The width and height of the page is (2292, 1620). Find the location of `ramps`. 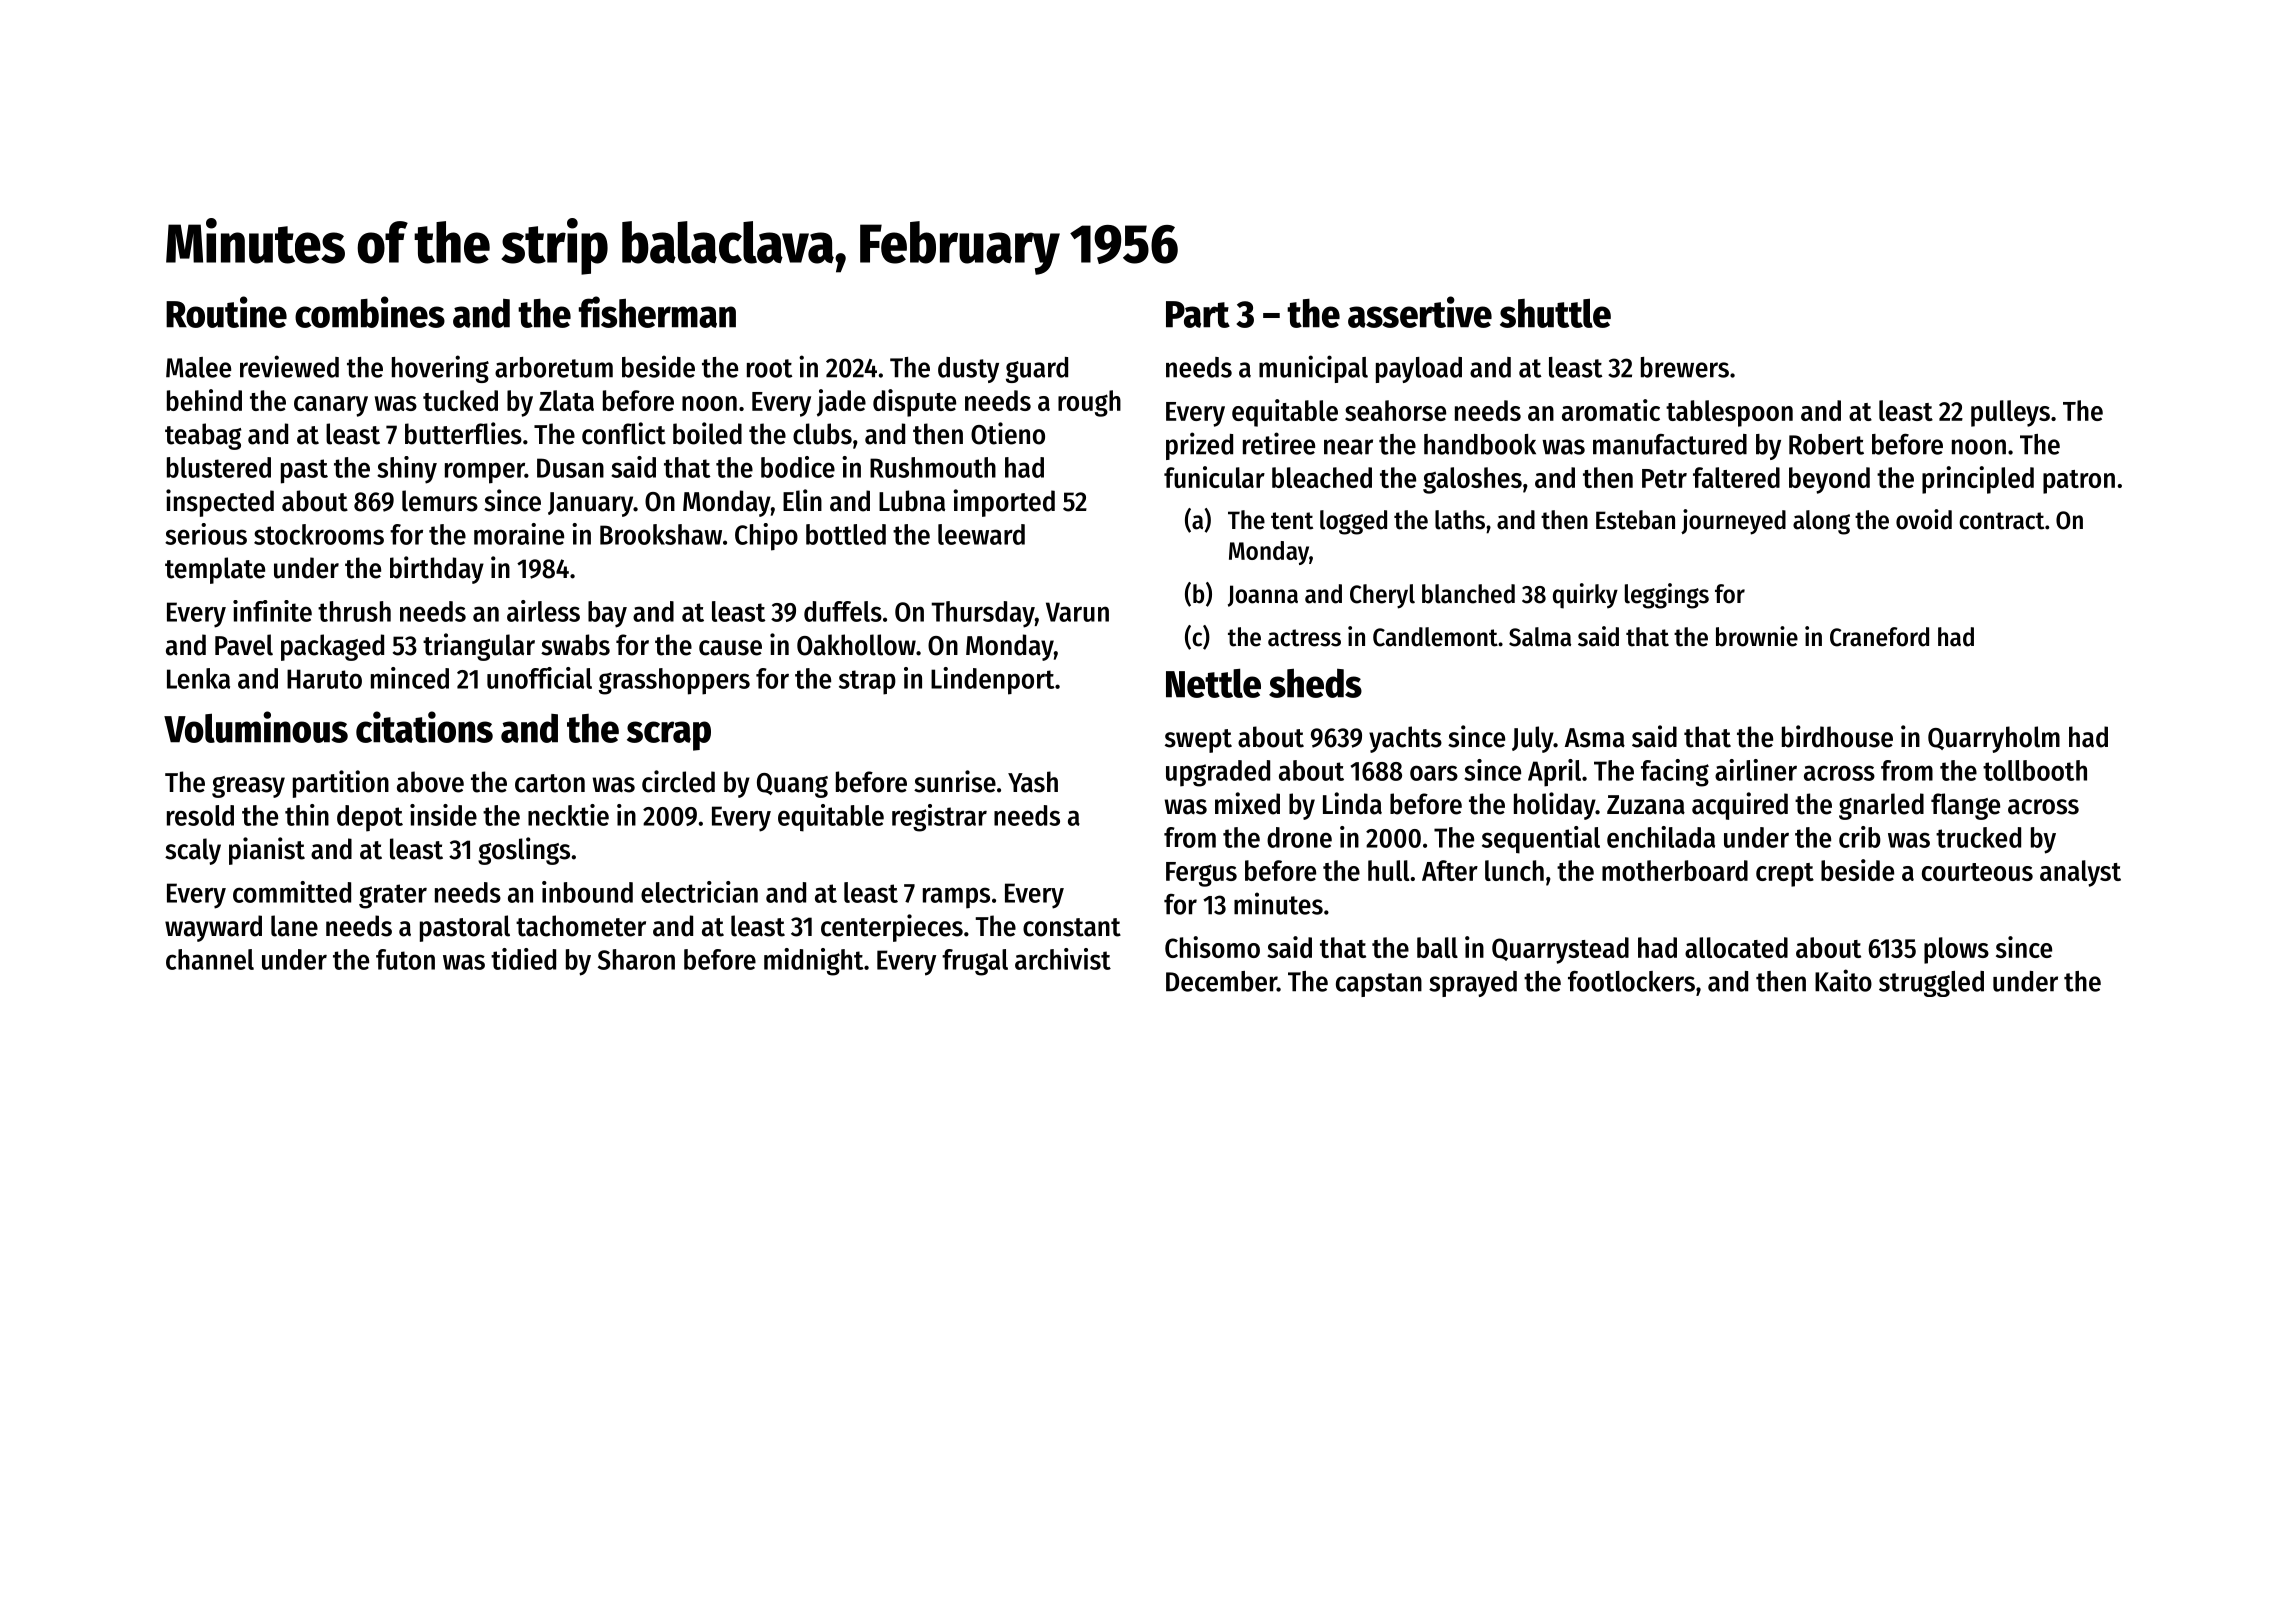

ramps is located at coordinates (956, 898).
